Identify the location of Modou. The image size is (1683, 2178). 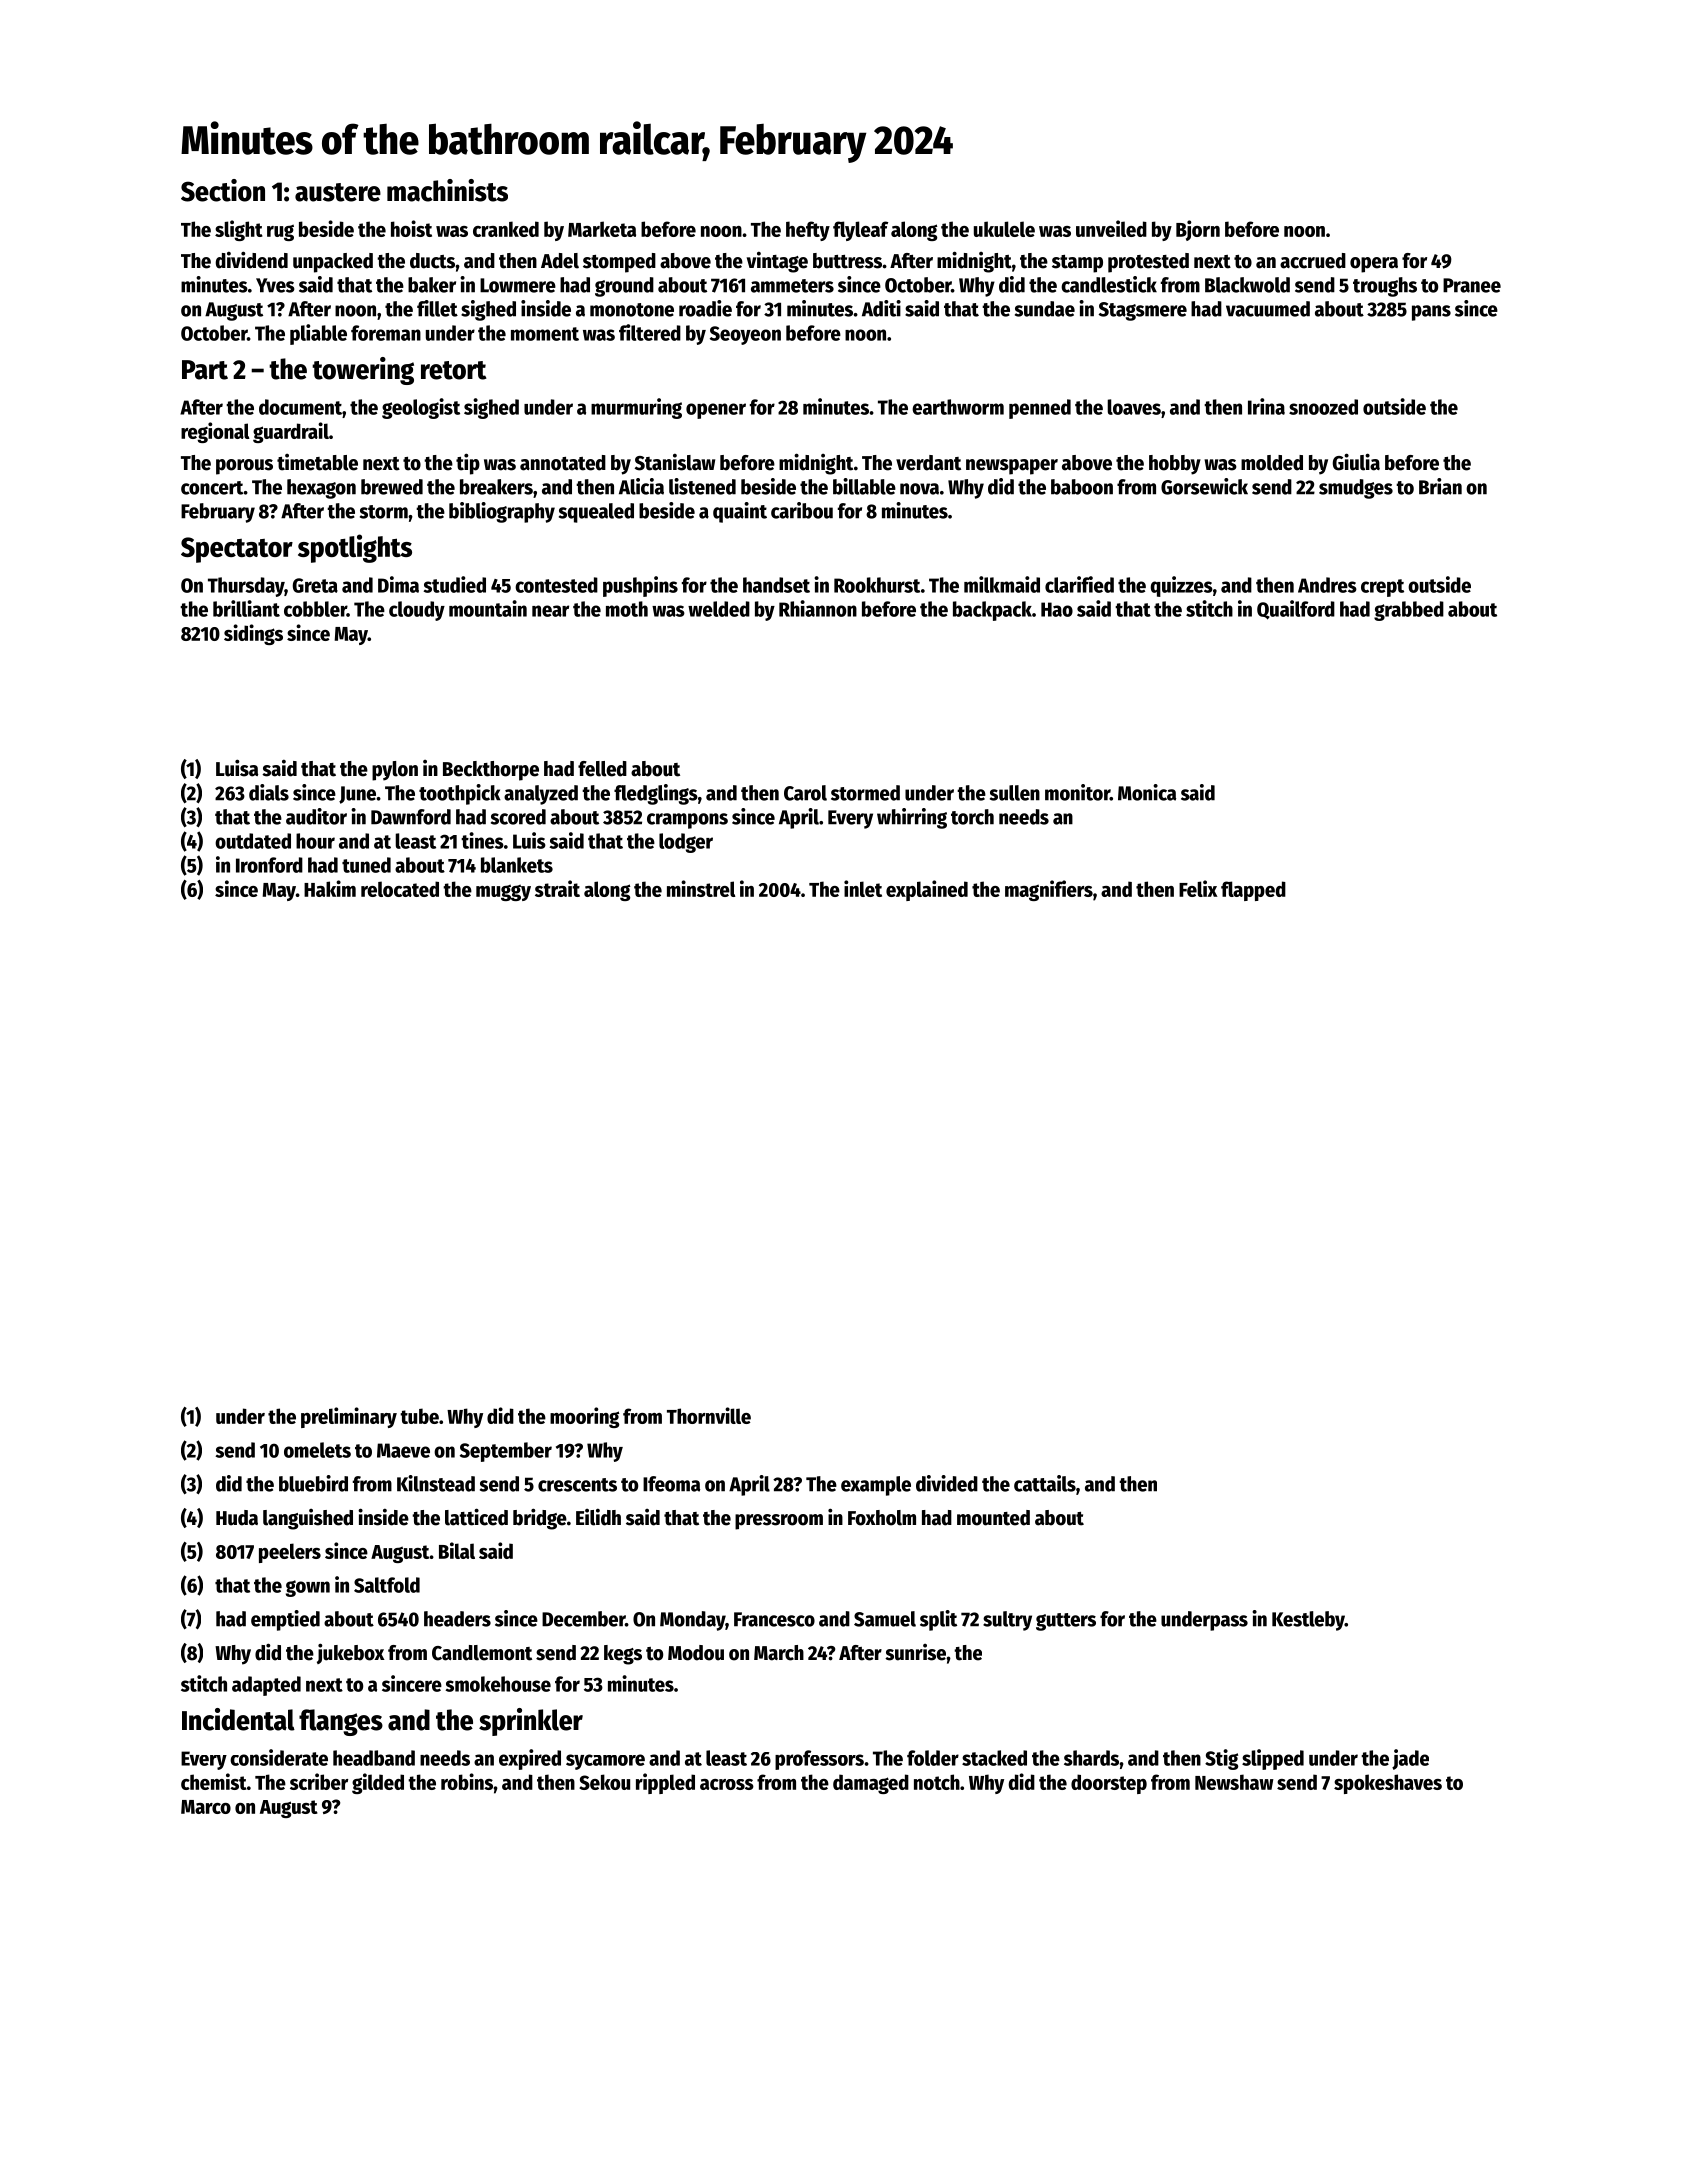
(696, 1653).
